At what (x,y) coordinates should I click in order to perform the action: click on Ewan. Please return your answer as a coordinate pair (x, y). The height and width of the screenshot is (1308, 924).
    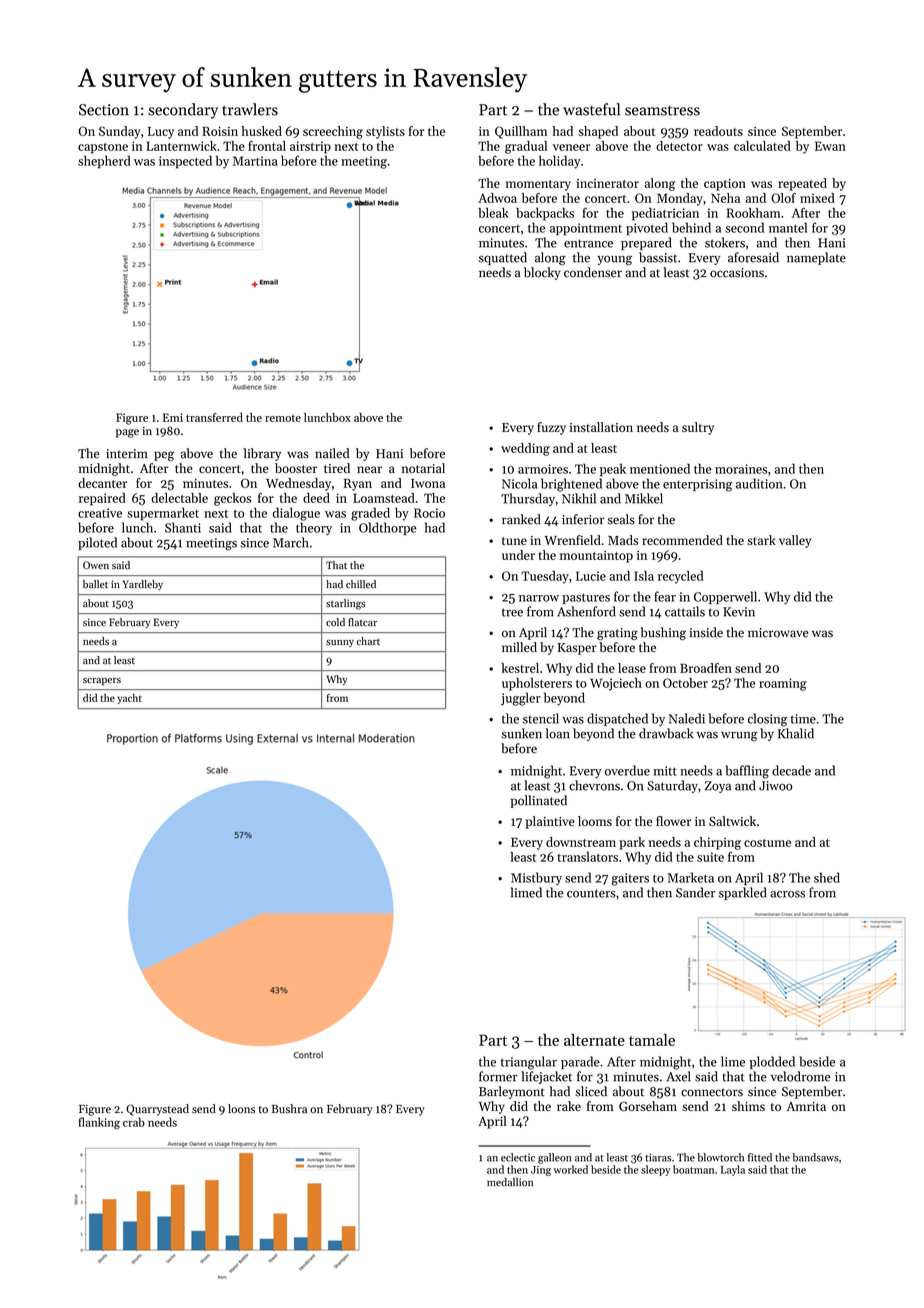
    Looking at the image, I should click on (830, 146).
